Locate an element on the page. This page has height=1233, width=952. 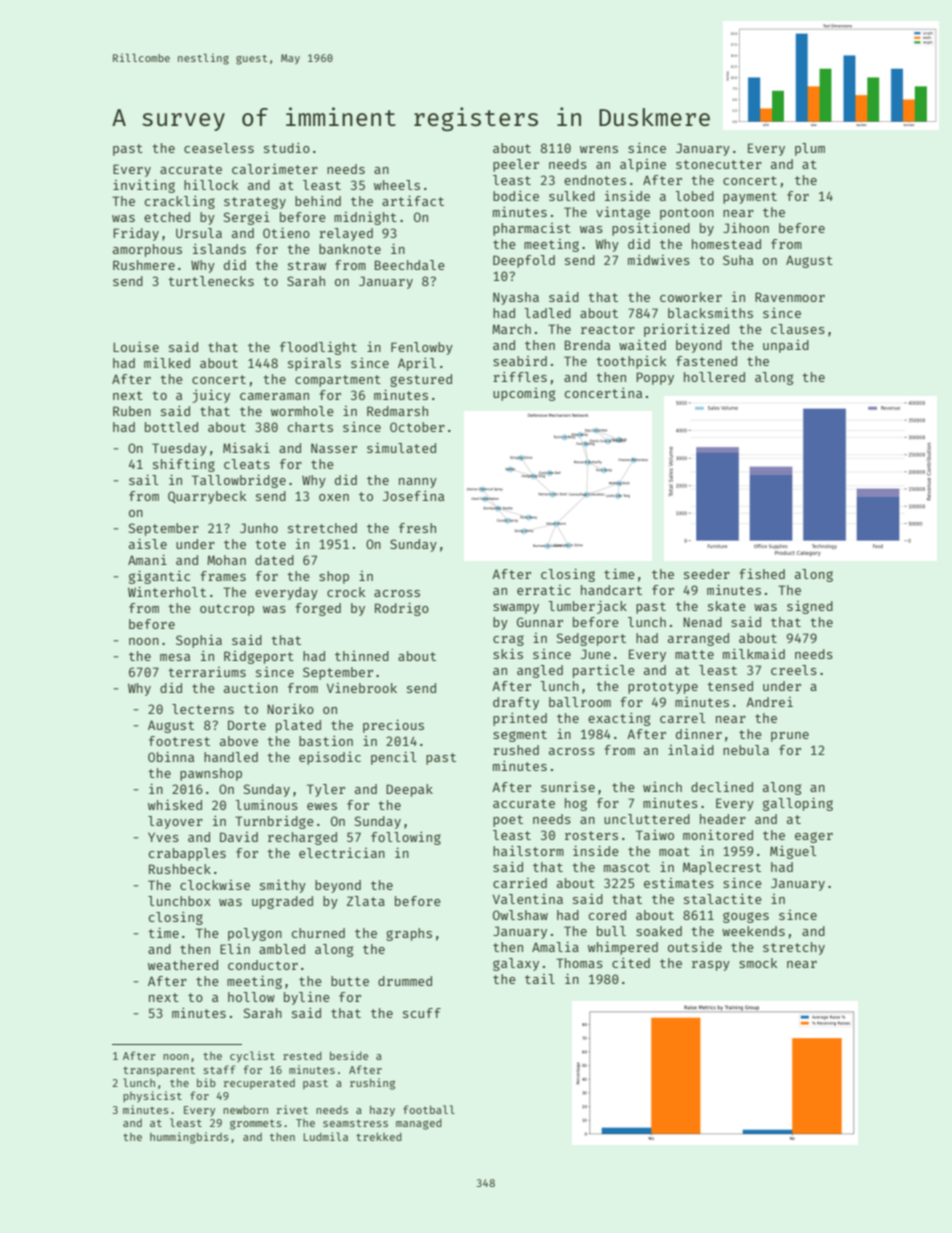
peeler is located at coordinates (516, 165).
